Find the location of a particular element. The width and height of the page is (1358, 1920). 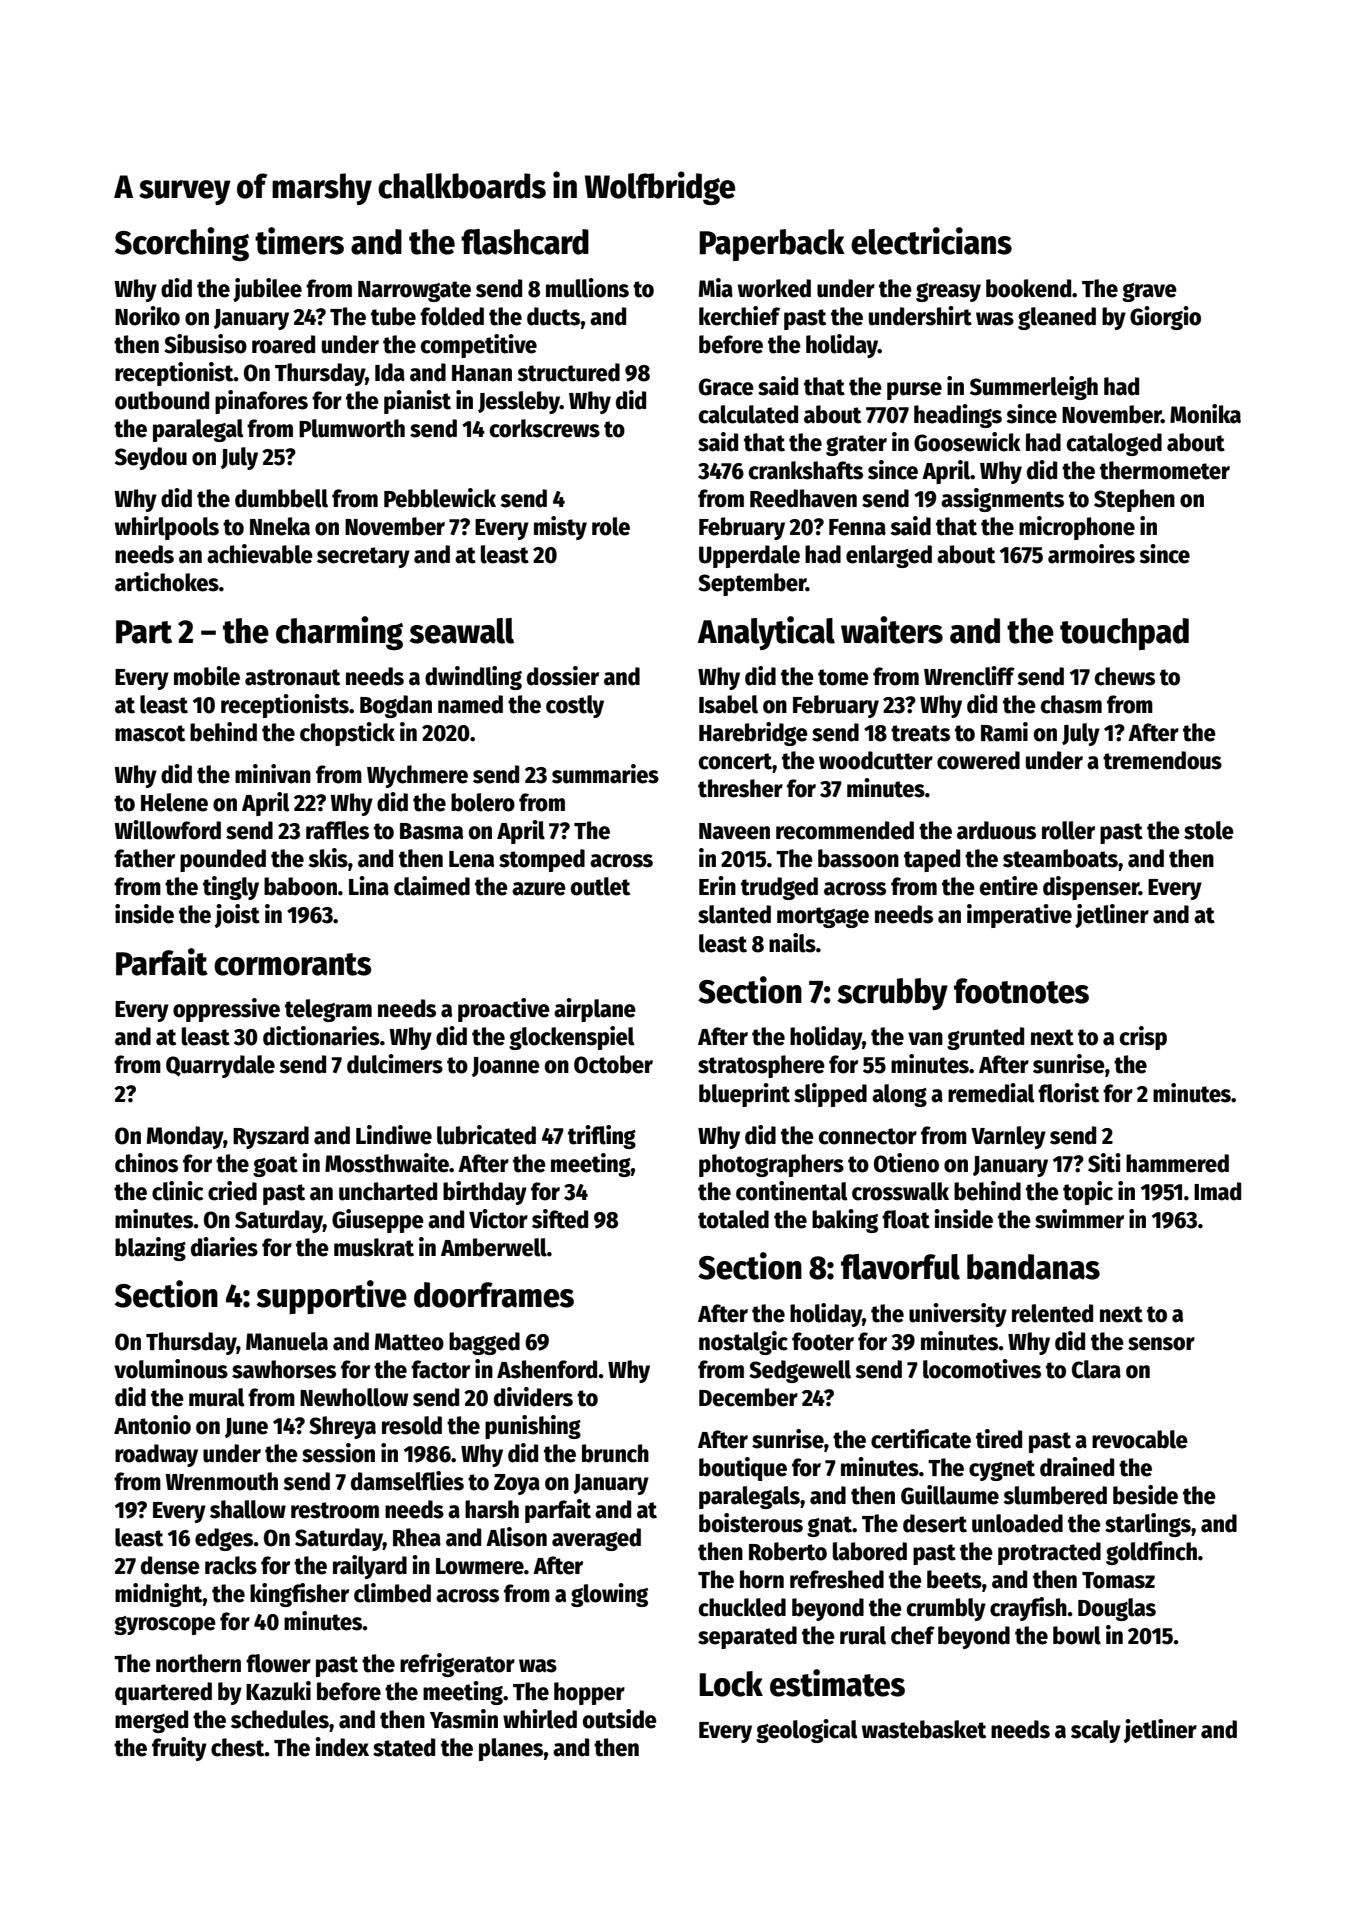

voluminous is located at coordinates (171, 1369).
